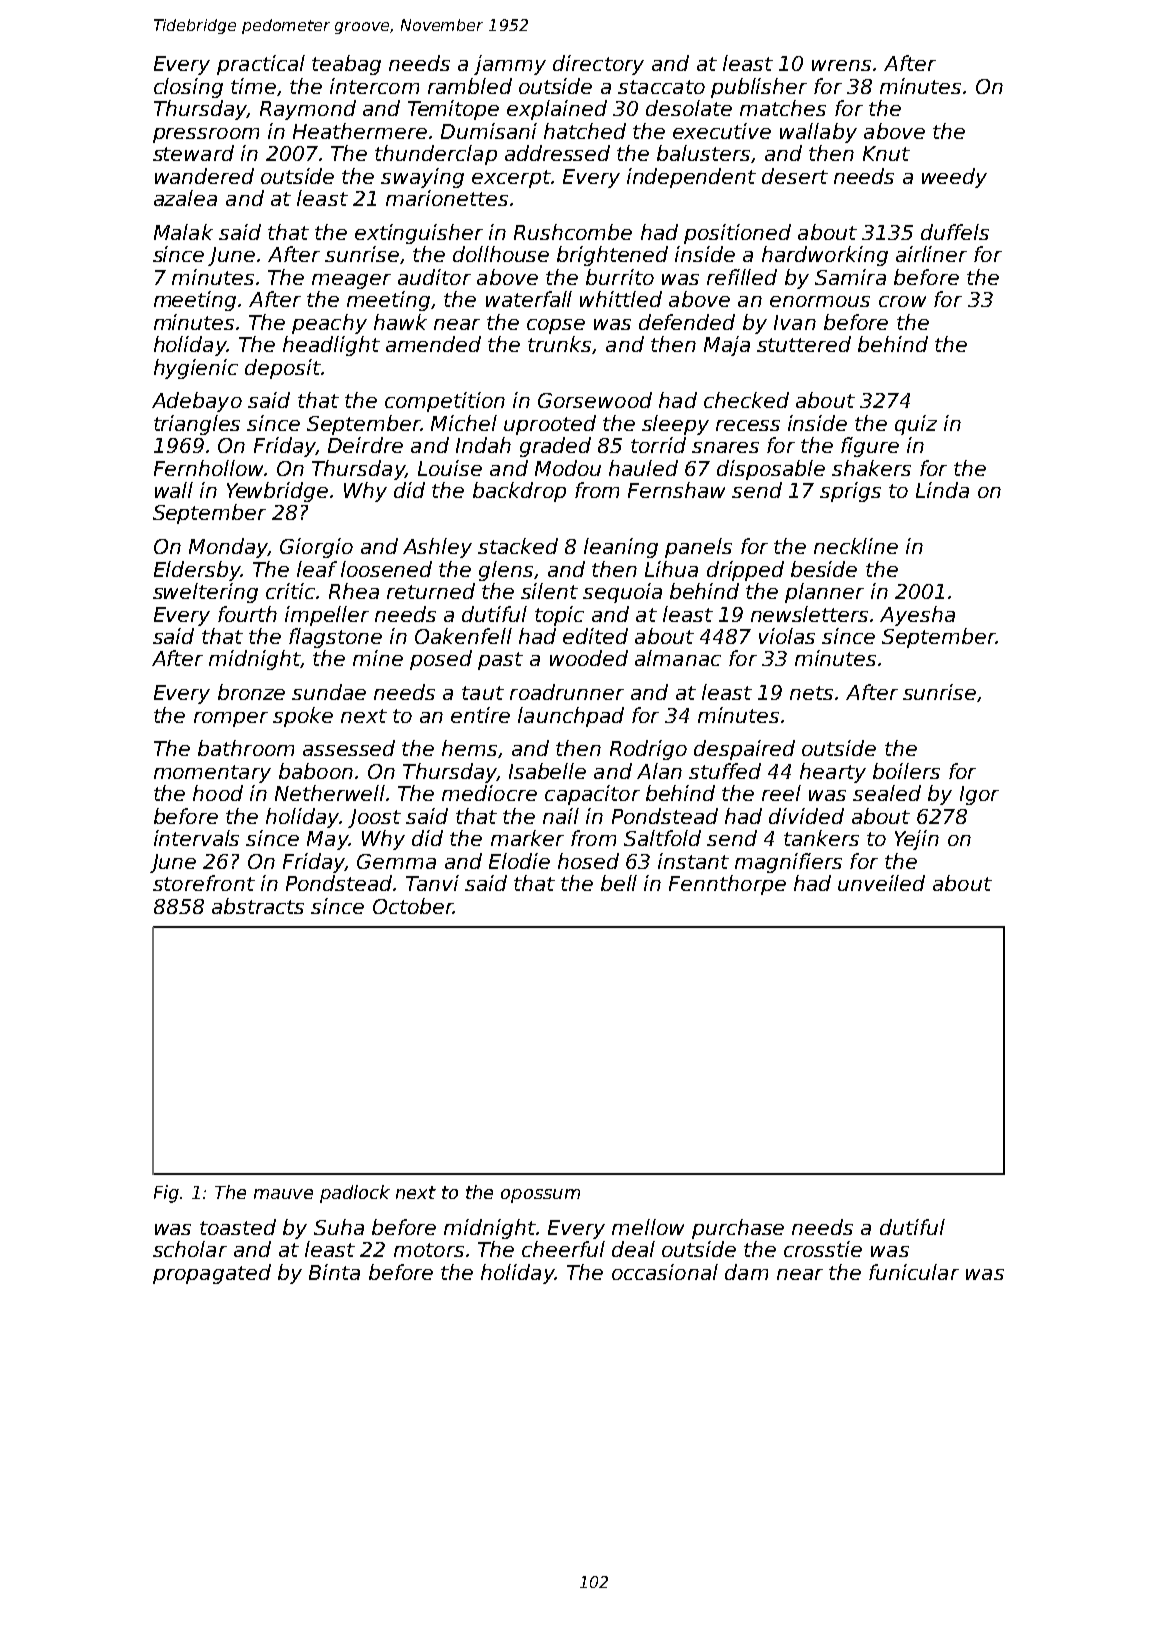 Image resolution: width=1157 pixels, height=1637 pixels. Describe the element at coordinates (212, 1274) in the document. I see `propagated` at that location.
